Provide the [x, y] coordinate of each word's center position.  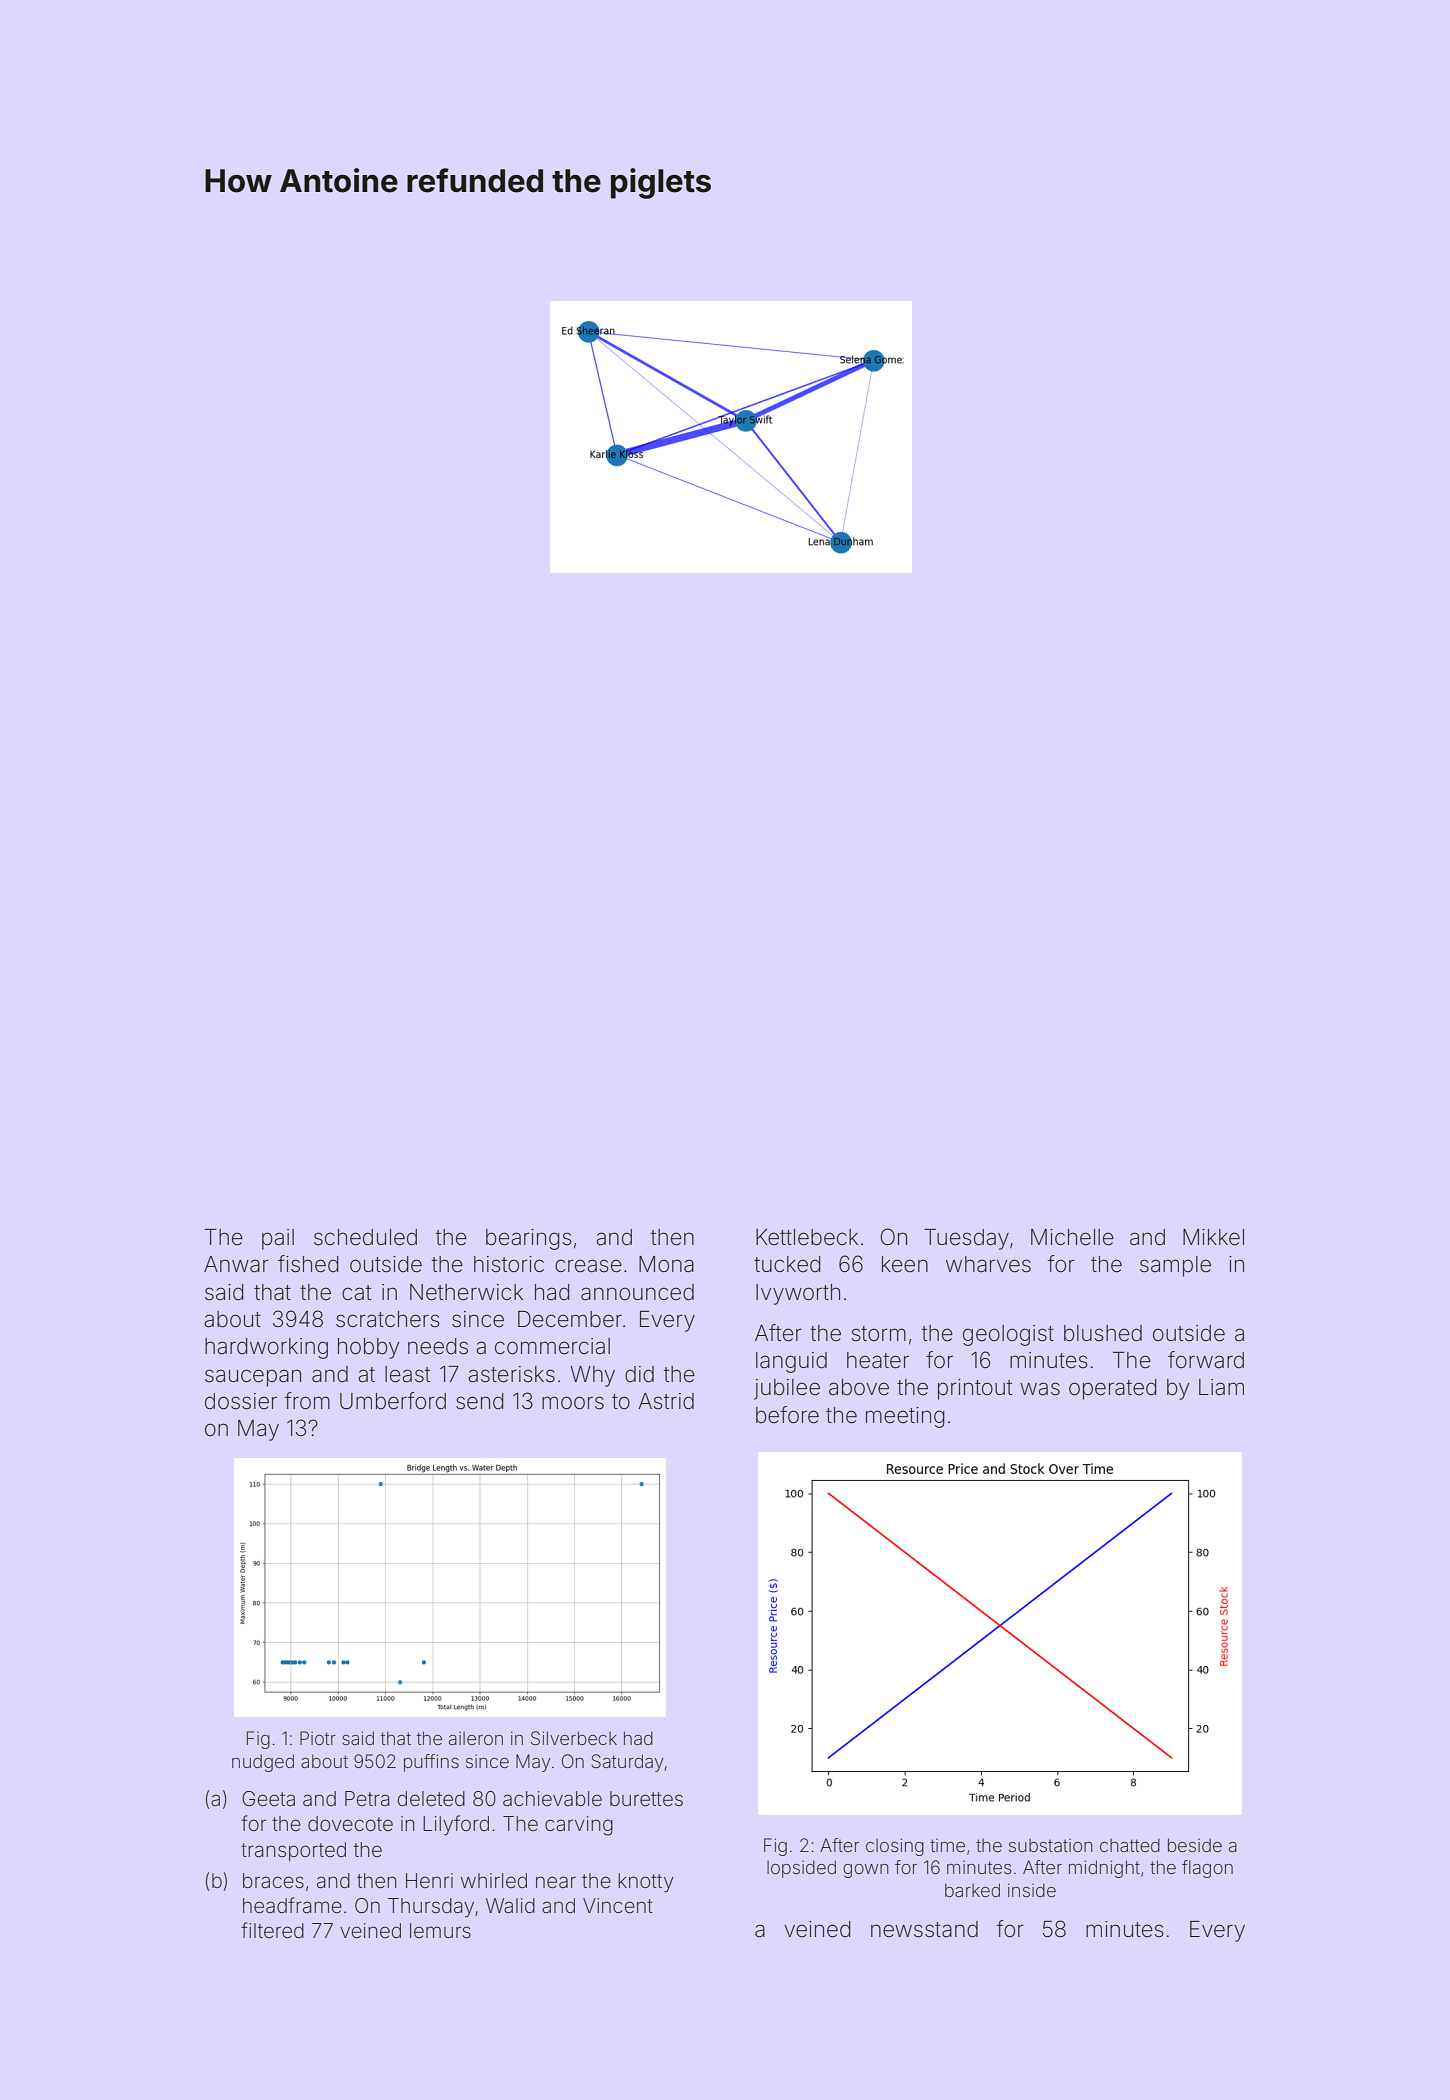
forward [1206, 1360]
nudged [263, 1763]
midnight [1104, 1869]
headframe [292, 1905]
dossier [241, 1401]
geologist [1008, 1335]
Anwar [236, 1264]
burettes [646, 1798]
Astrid [666, 1401]
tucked [787, 1264]
